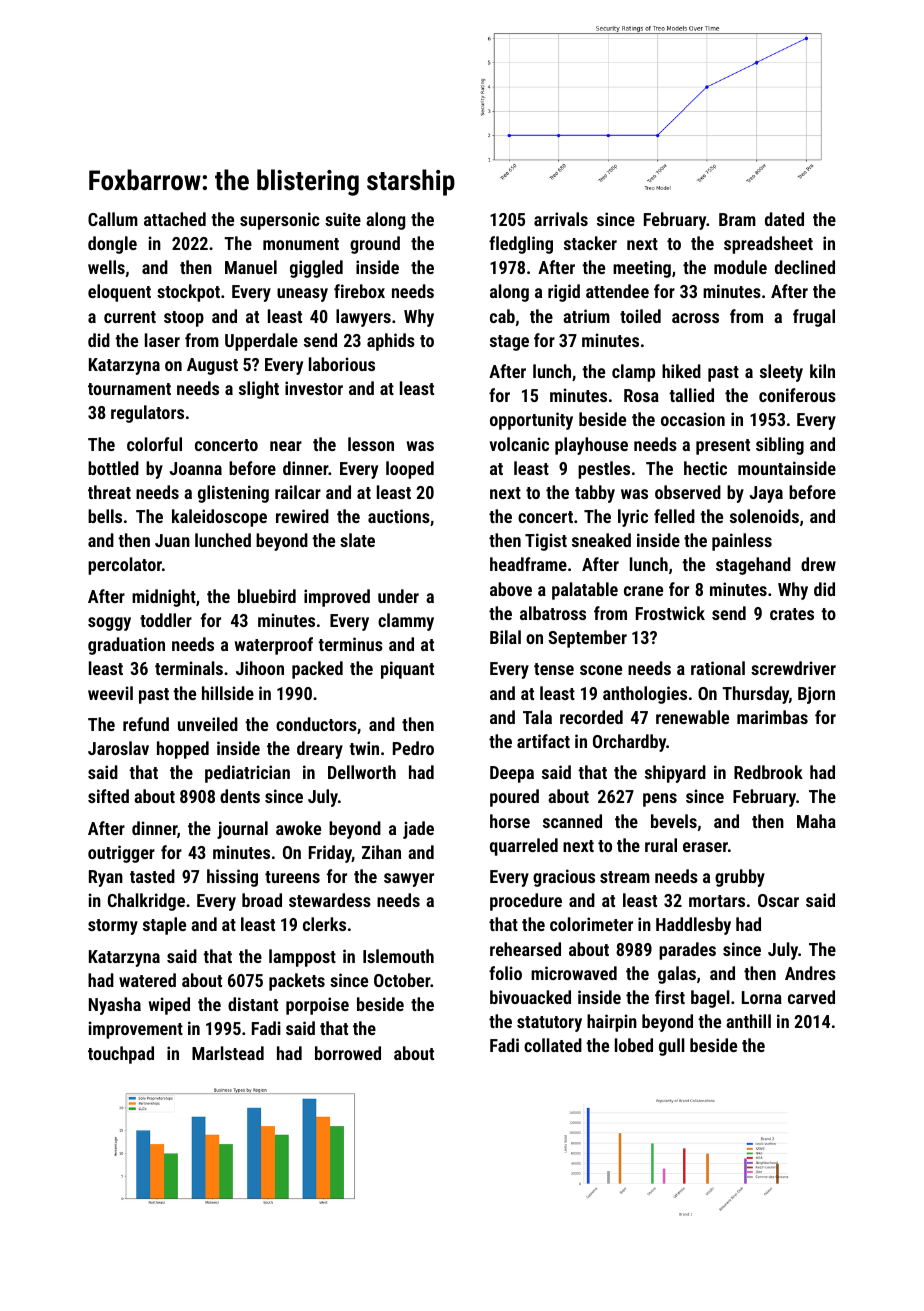  What do you see at coordinates (768, 245) in the image?
I see `spreadsheet` at bounding box center [768, 245].
